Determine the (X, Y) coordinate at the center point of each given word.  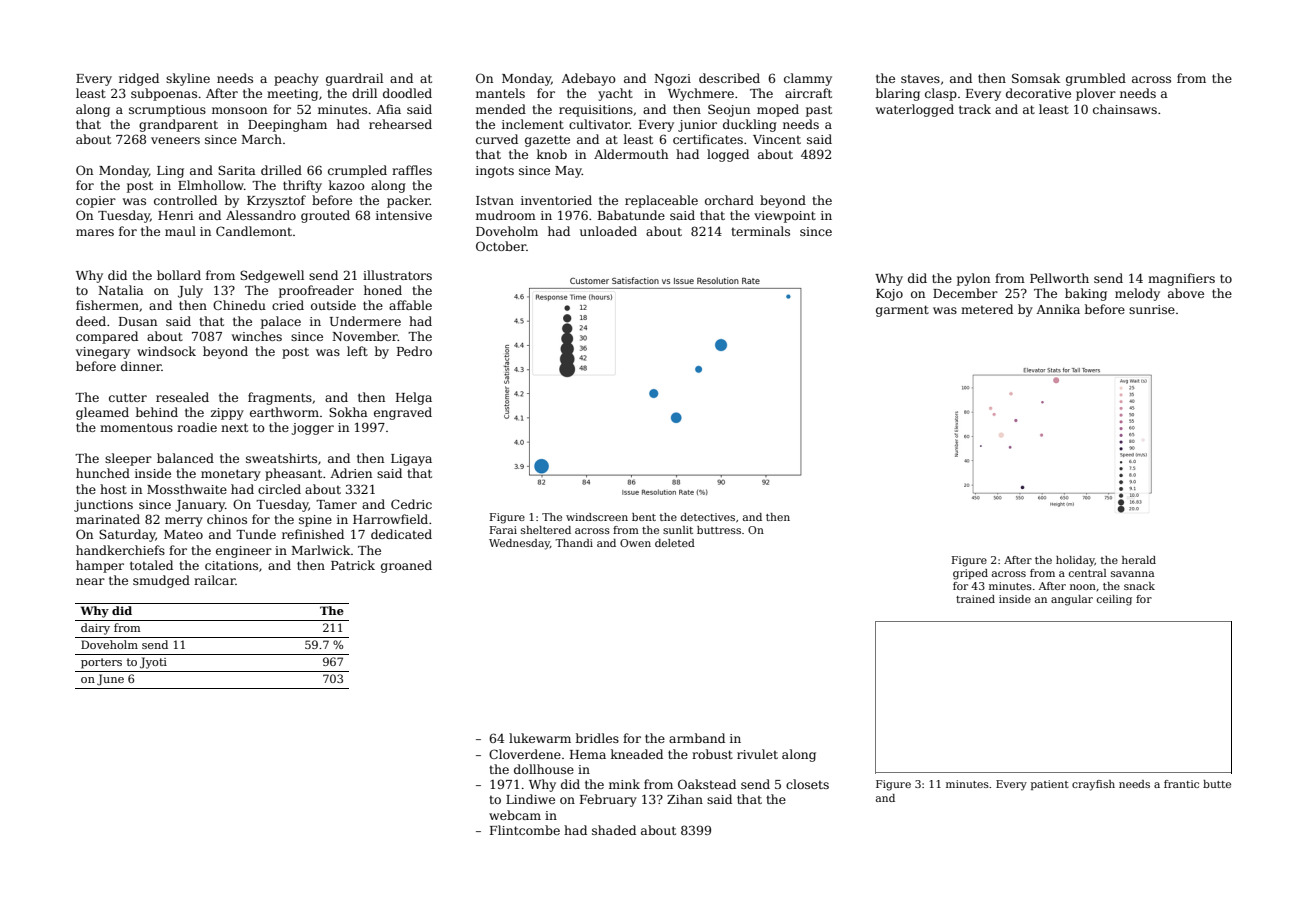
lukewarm (540, 738)
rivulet (757, 754)
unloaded (608, 231)
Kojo (889, 295)
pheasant (293, 474)
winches (257, 336)
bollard (179, 275)
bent (644, 517)
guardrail (354, 79)
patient (1050, 785)
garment (902, 311)
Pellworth (1059, 278)
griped (970, 574)
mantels (500, 93)
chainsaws (1125, 109)
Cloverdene (525, 754)
